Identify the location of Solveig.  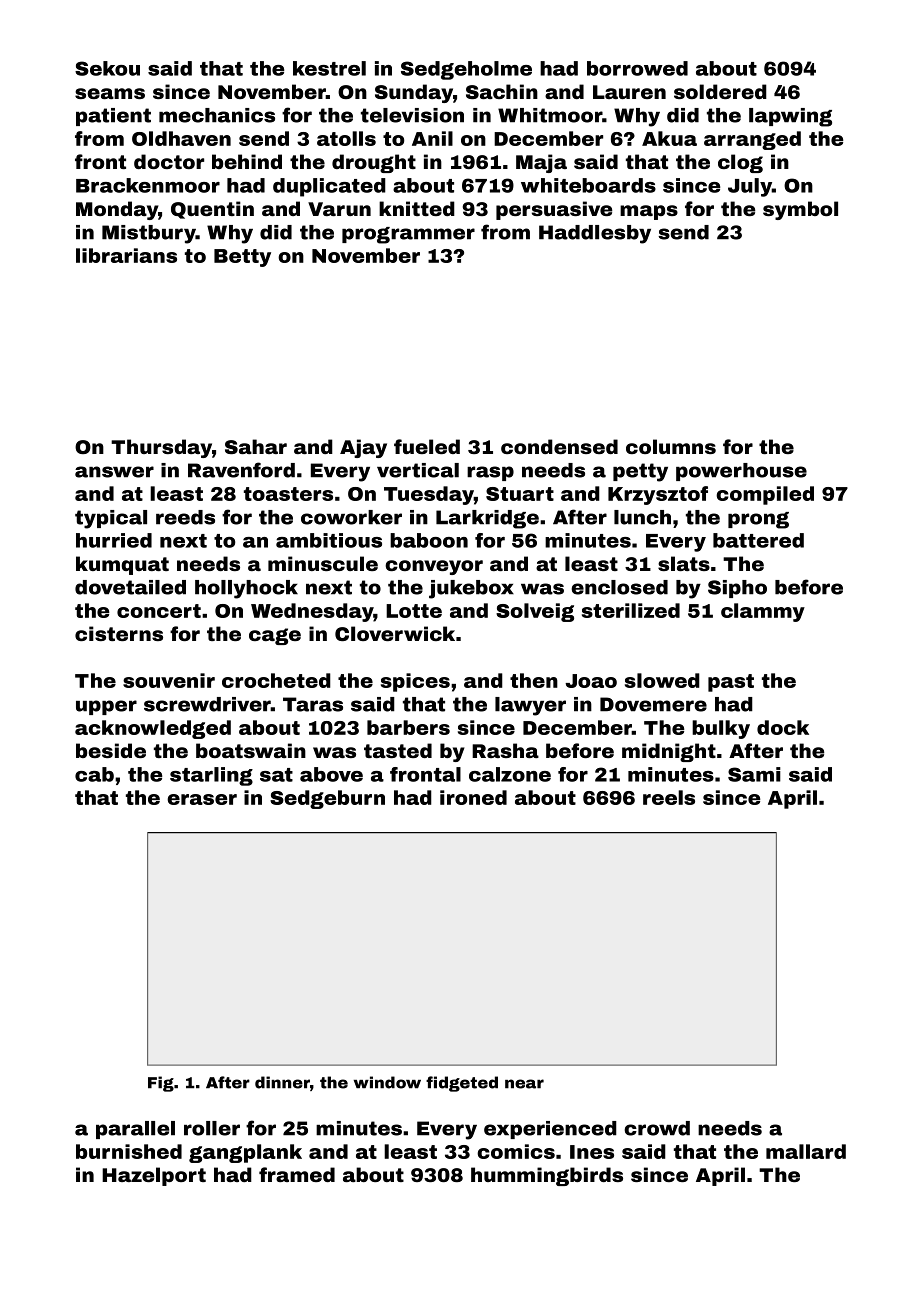
(535, 612).
